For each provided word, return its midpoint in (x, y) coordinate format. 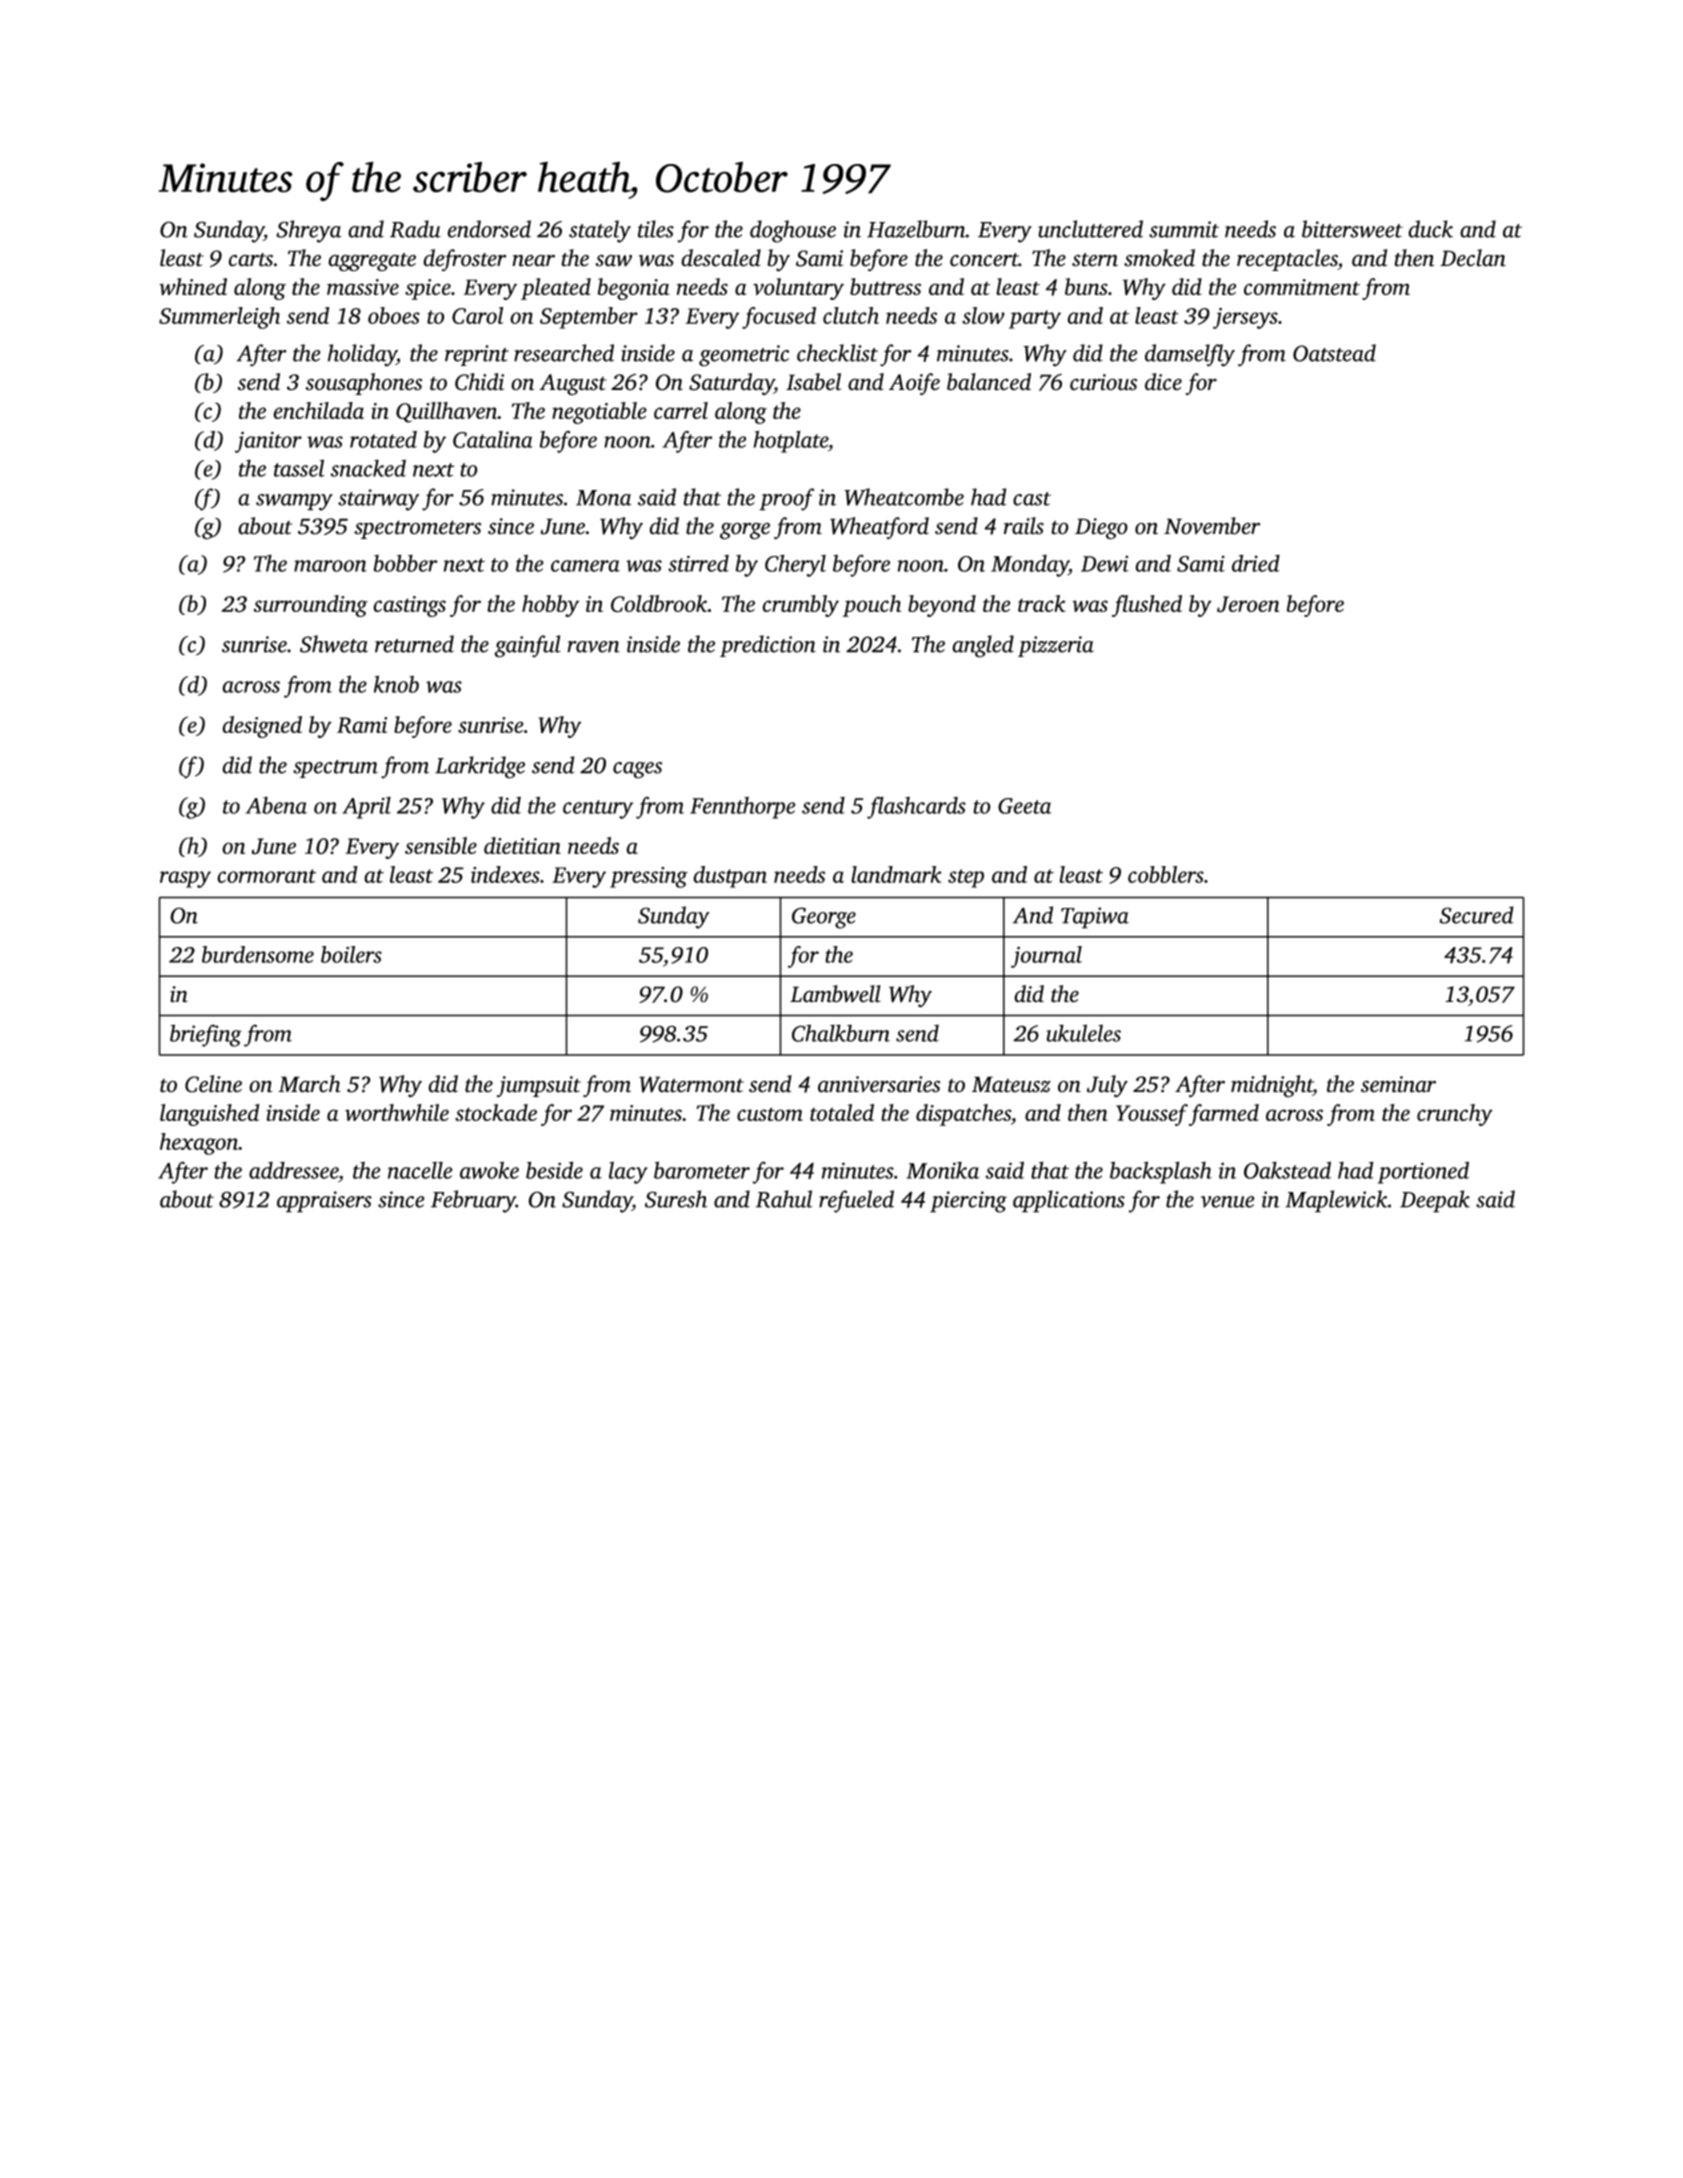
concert (984, 260)
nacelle (420, 1170)
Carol (477, 315)
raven (593, 647)
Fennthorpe (743, 808)
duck (1430, 229)
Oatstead (1334, 353)
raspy (185, 879)
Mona (603, 498)
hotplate (790, 442)
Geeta (1025, 806)
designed (262, 727)
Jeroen (1248, 604)
